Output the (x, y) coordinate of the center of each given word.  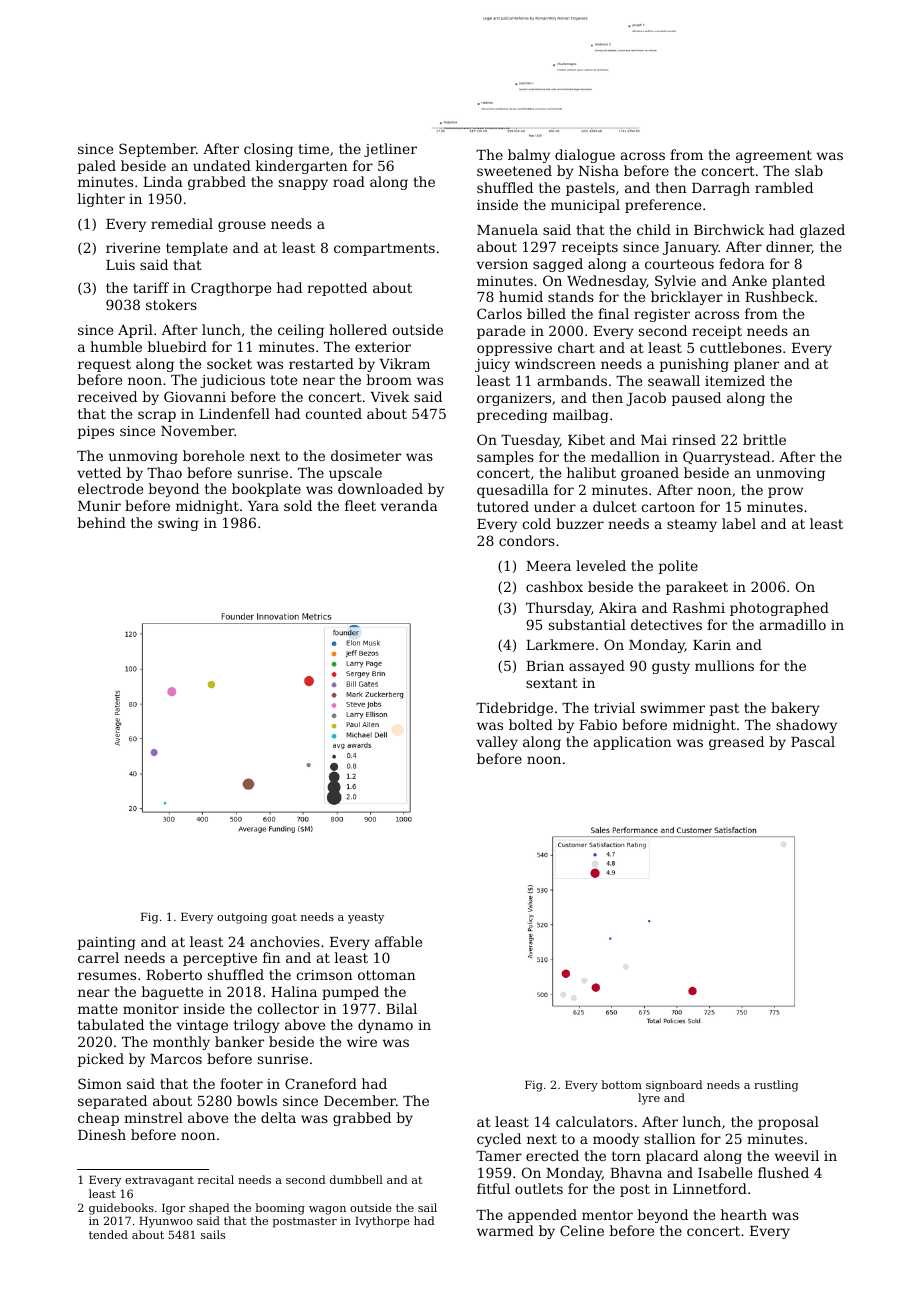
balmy (529, 156)
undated (222, 165)
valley (497, 743)
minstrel (153, 1117)
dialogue (585, 156)
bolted (531, 724)
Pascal (813, 741)
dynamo (385, 1026)
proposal (788, 1123)
